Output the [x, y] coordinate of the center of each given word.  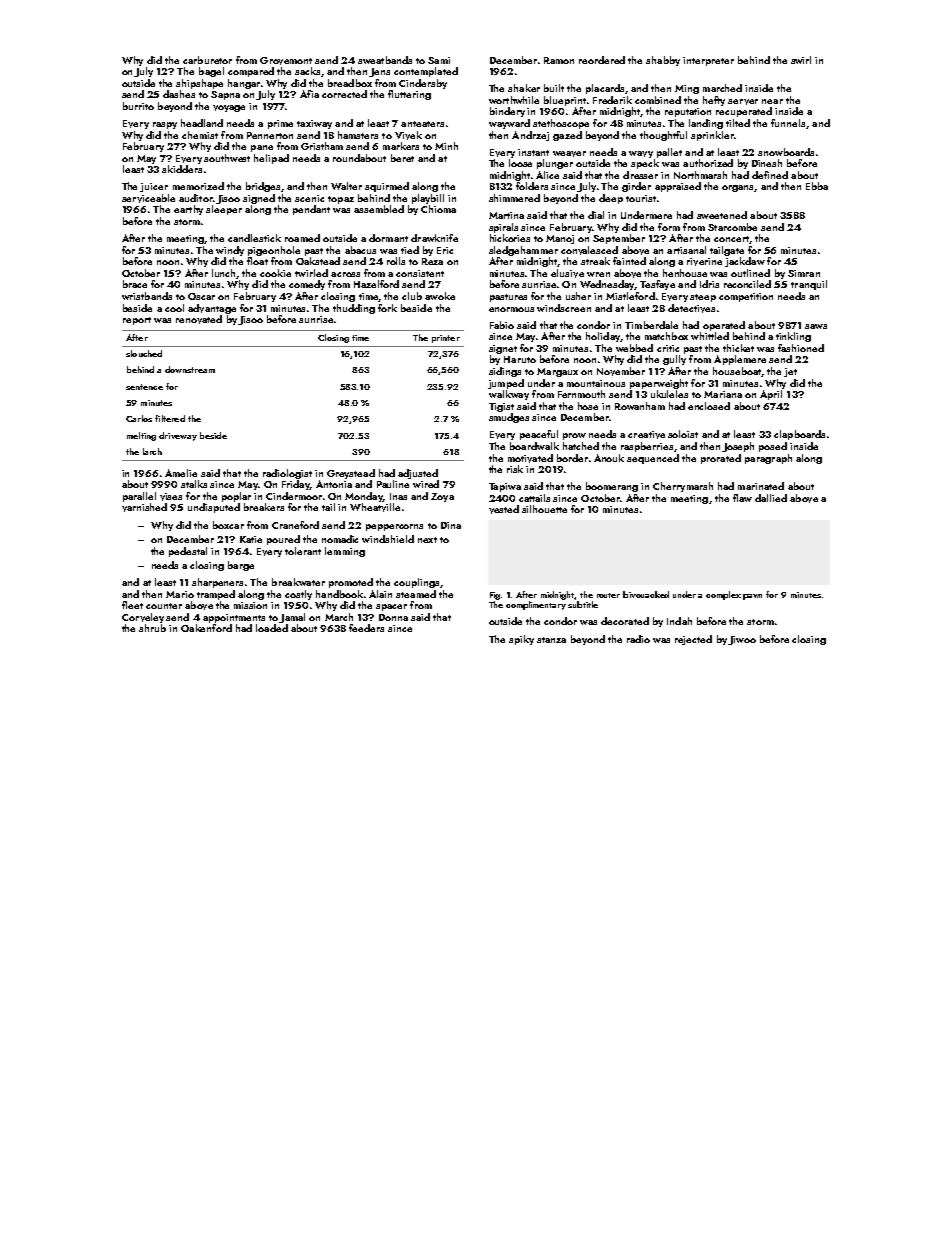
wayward [509, 124]
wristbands [147, 296]
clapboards [799, 435]
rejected [693, 640]
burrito [138, 106]
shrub [152, 628]
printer [446, 339]
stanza [551, 640]
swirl [801, 60]
